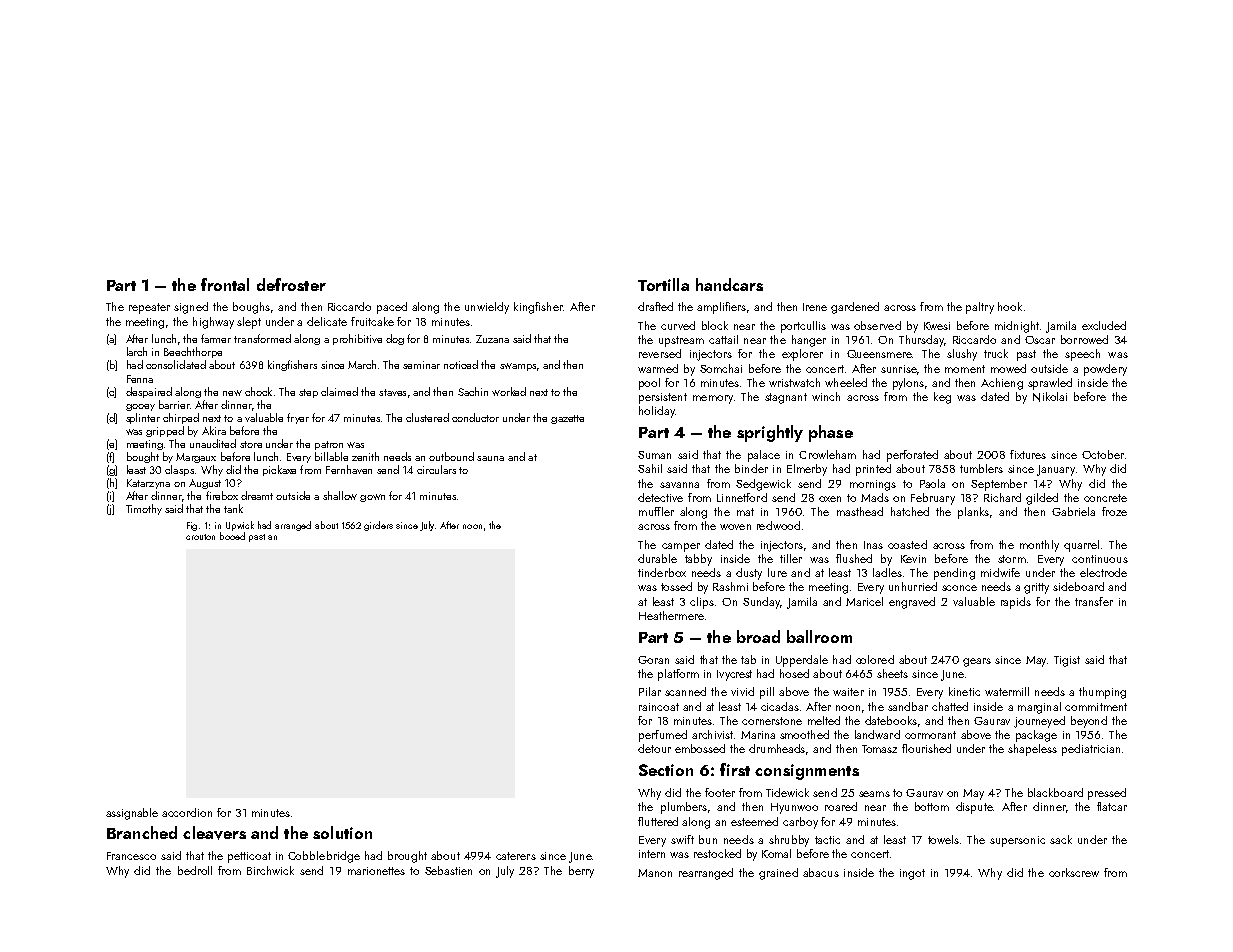 The width and height of the page is (1233, 952). I want to click on Katarzyna, so click(148, 484).
